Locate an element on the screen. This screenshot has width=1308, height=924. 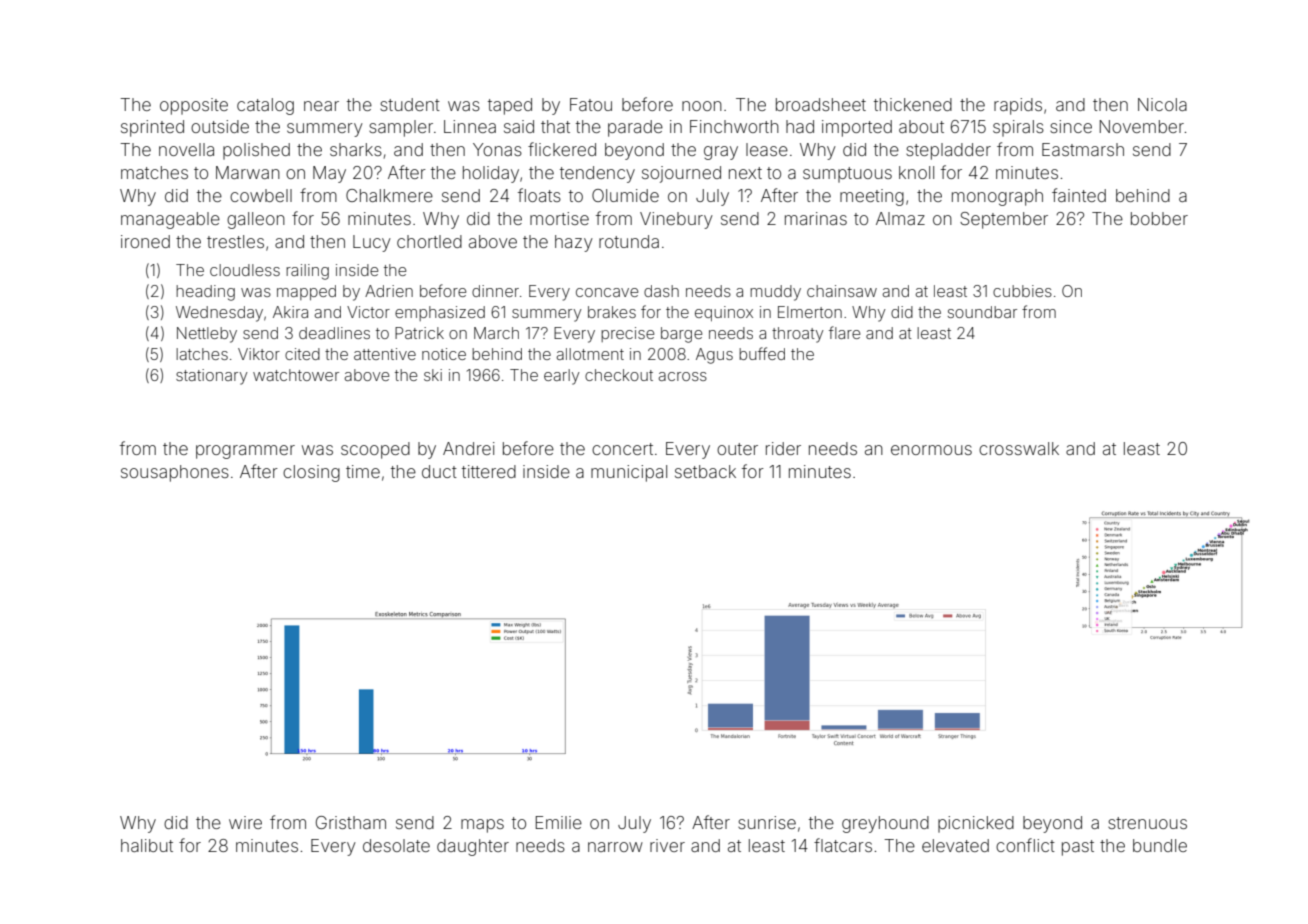
strenuous is located at coordinates (1147, 823).
